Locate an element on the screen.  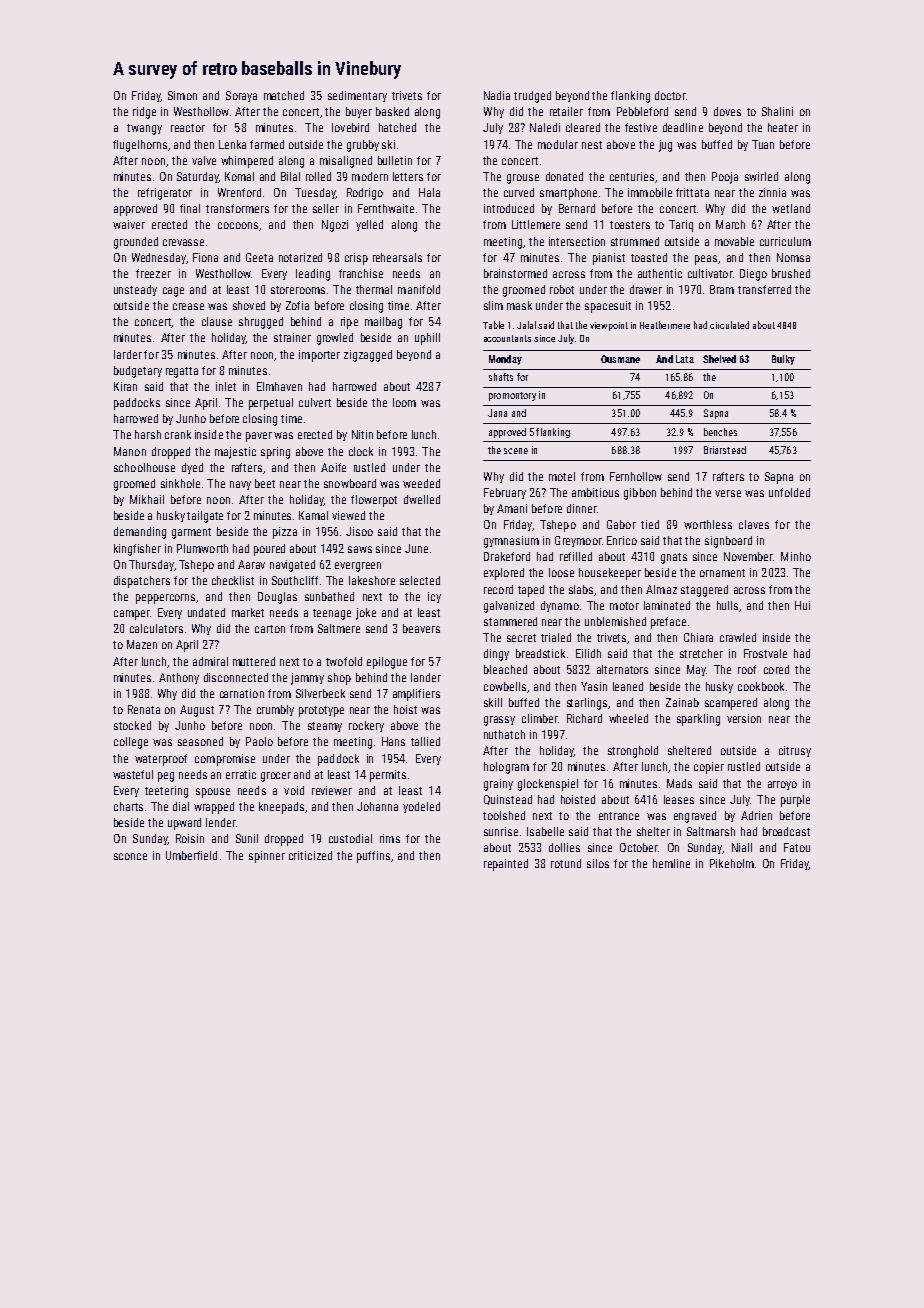
carnation is located at coordinates (242, 693).
